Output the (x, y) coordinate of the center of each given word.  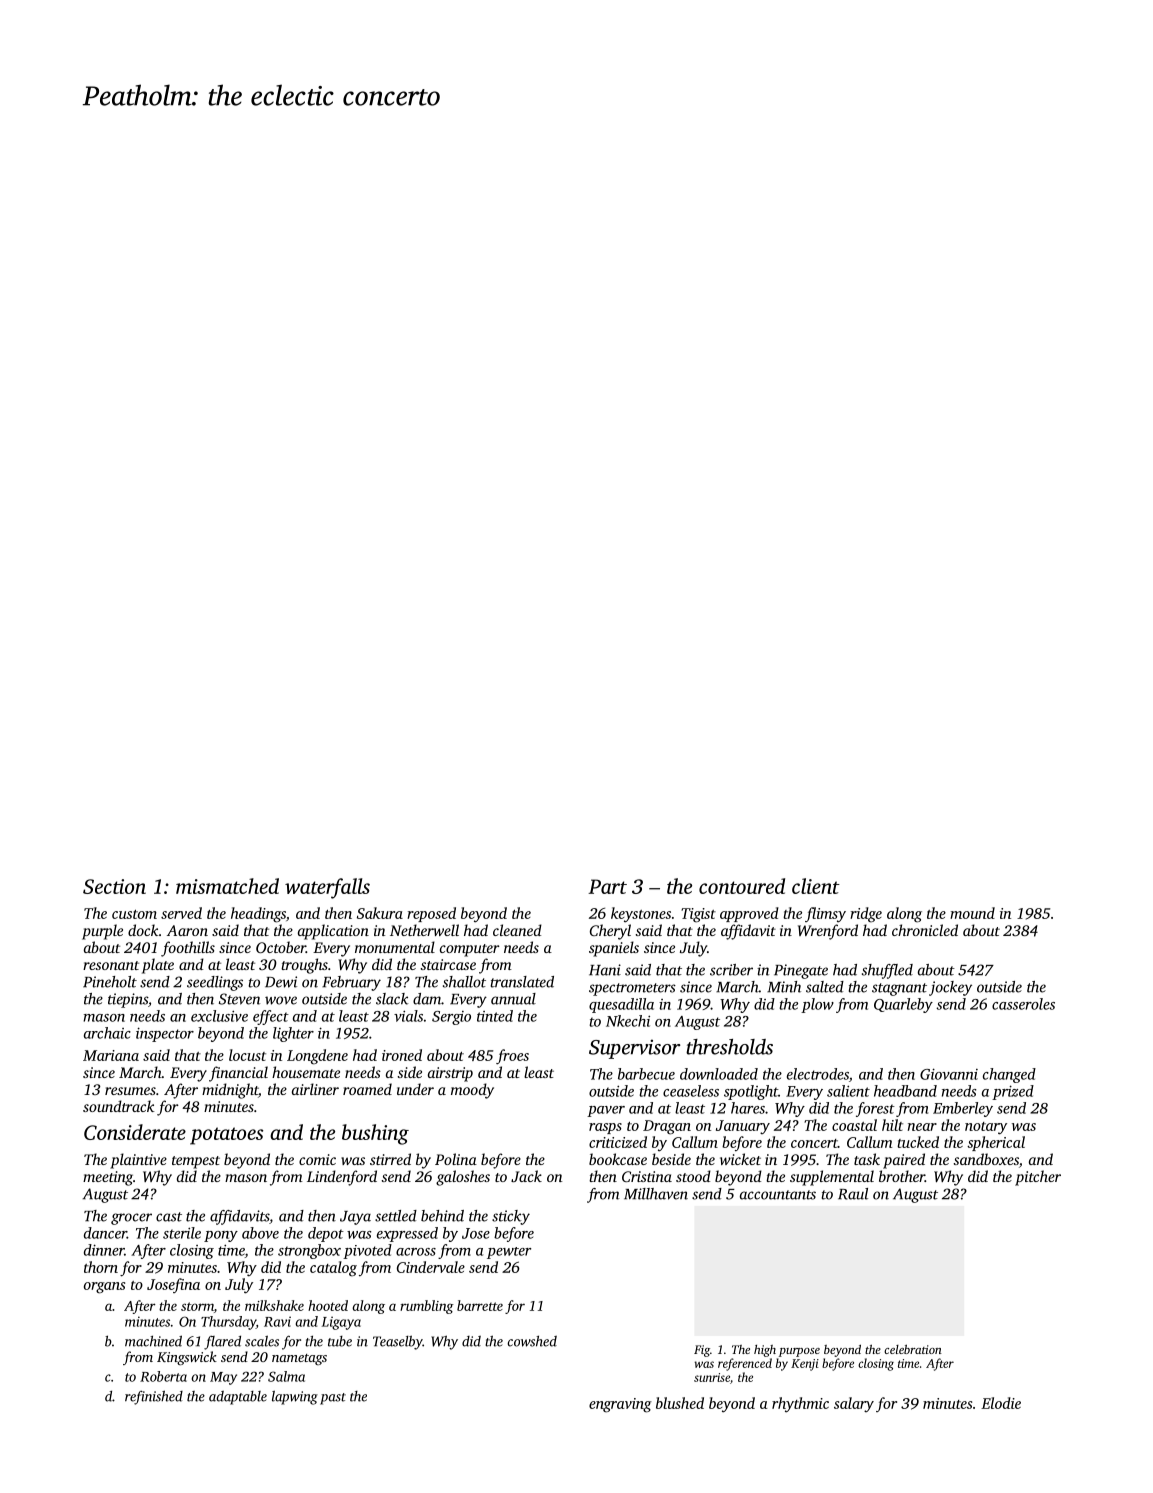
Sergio (451, 1018)
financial (238, 1074)
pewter (509, 1253)
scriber (731, 970)
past (333, 1399)
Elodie (1001, 1403)
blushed (680, 1403)
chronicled (925, 930)
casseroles (1023, 1004)
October (281, 947)
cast (169, 1217)
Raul (853, 1194)
